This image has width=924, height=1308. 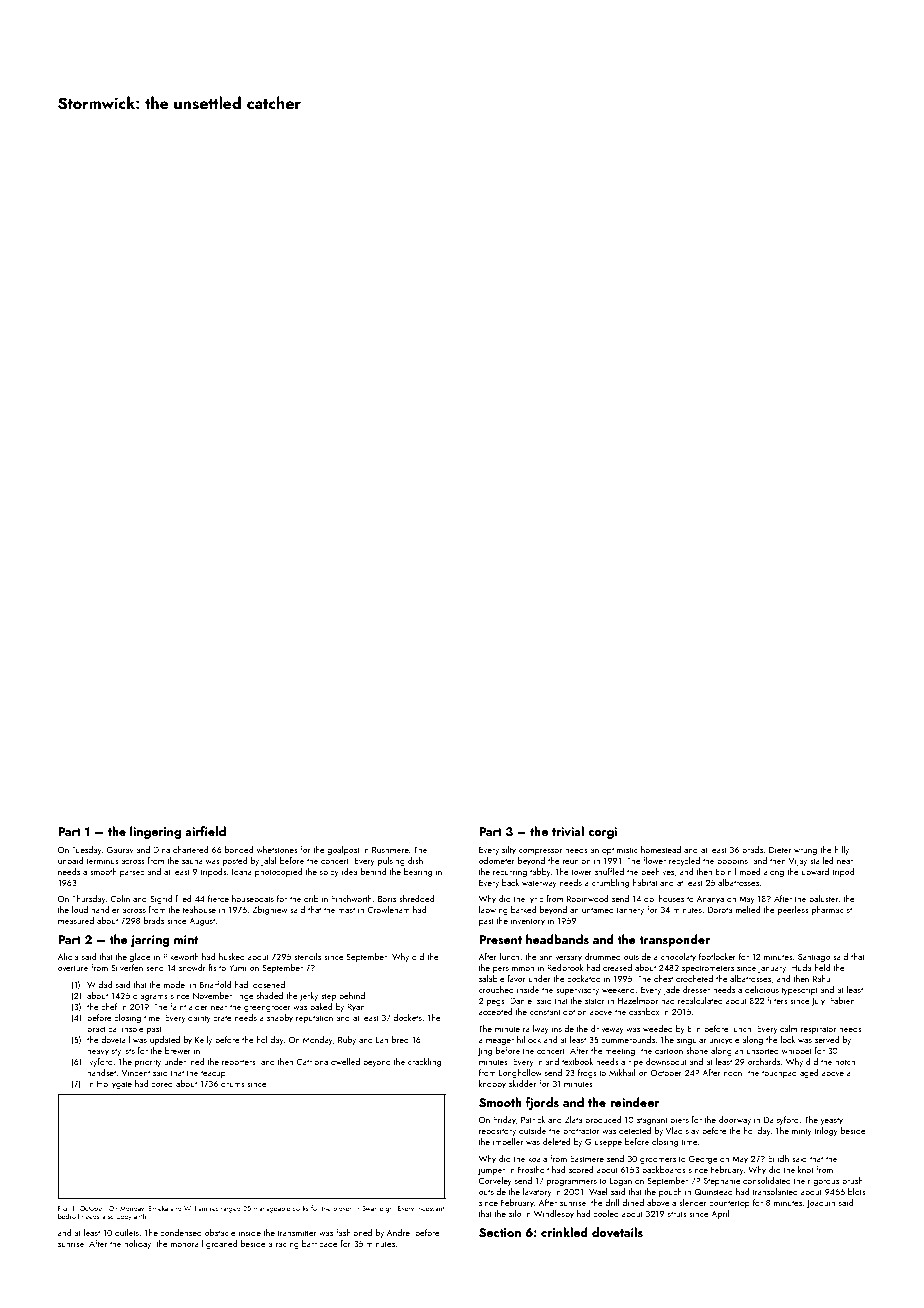 What do you see at coordinates (635, 1063) in the image?
I see `ripe` at bounding box center [635, 1063].
